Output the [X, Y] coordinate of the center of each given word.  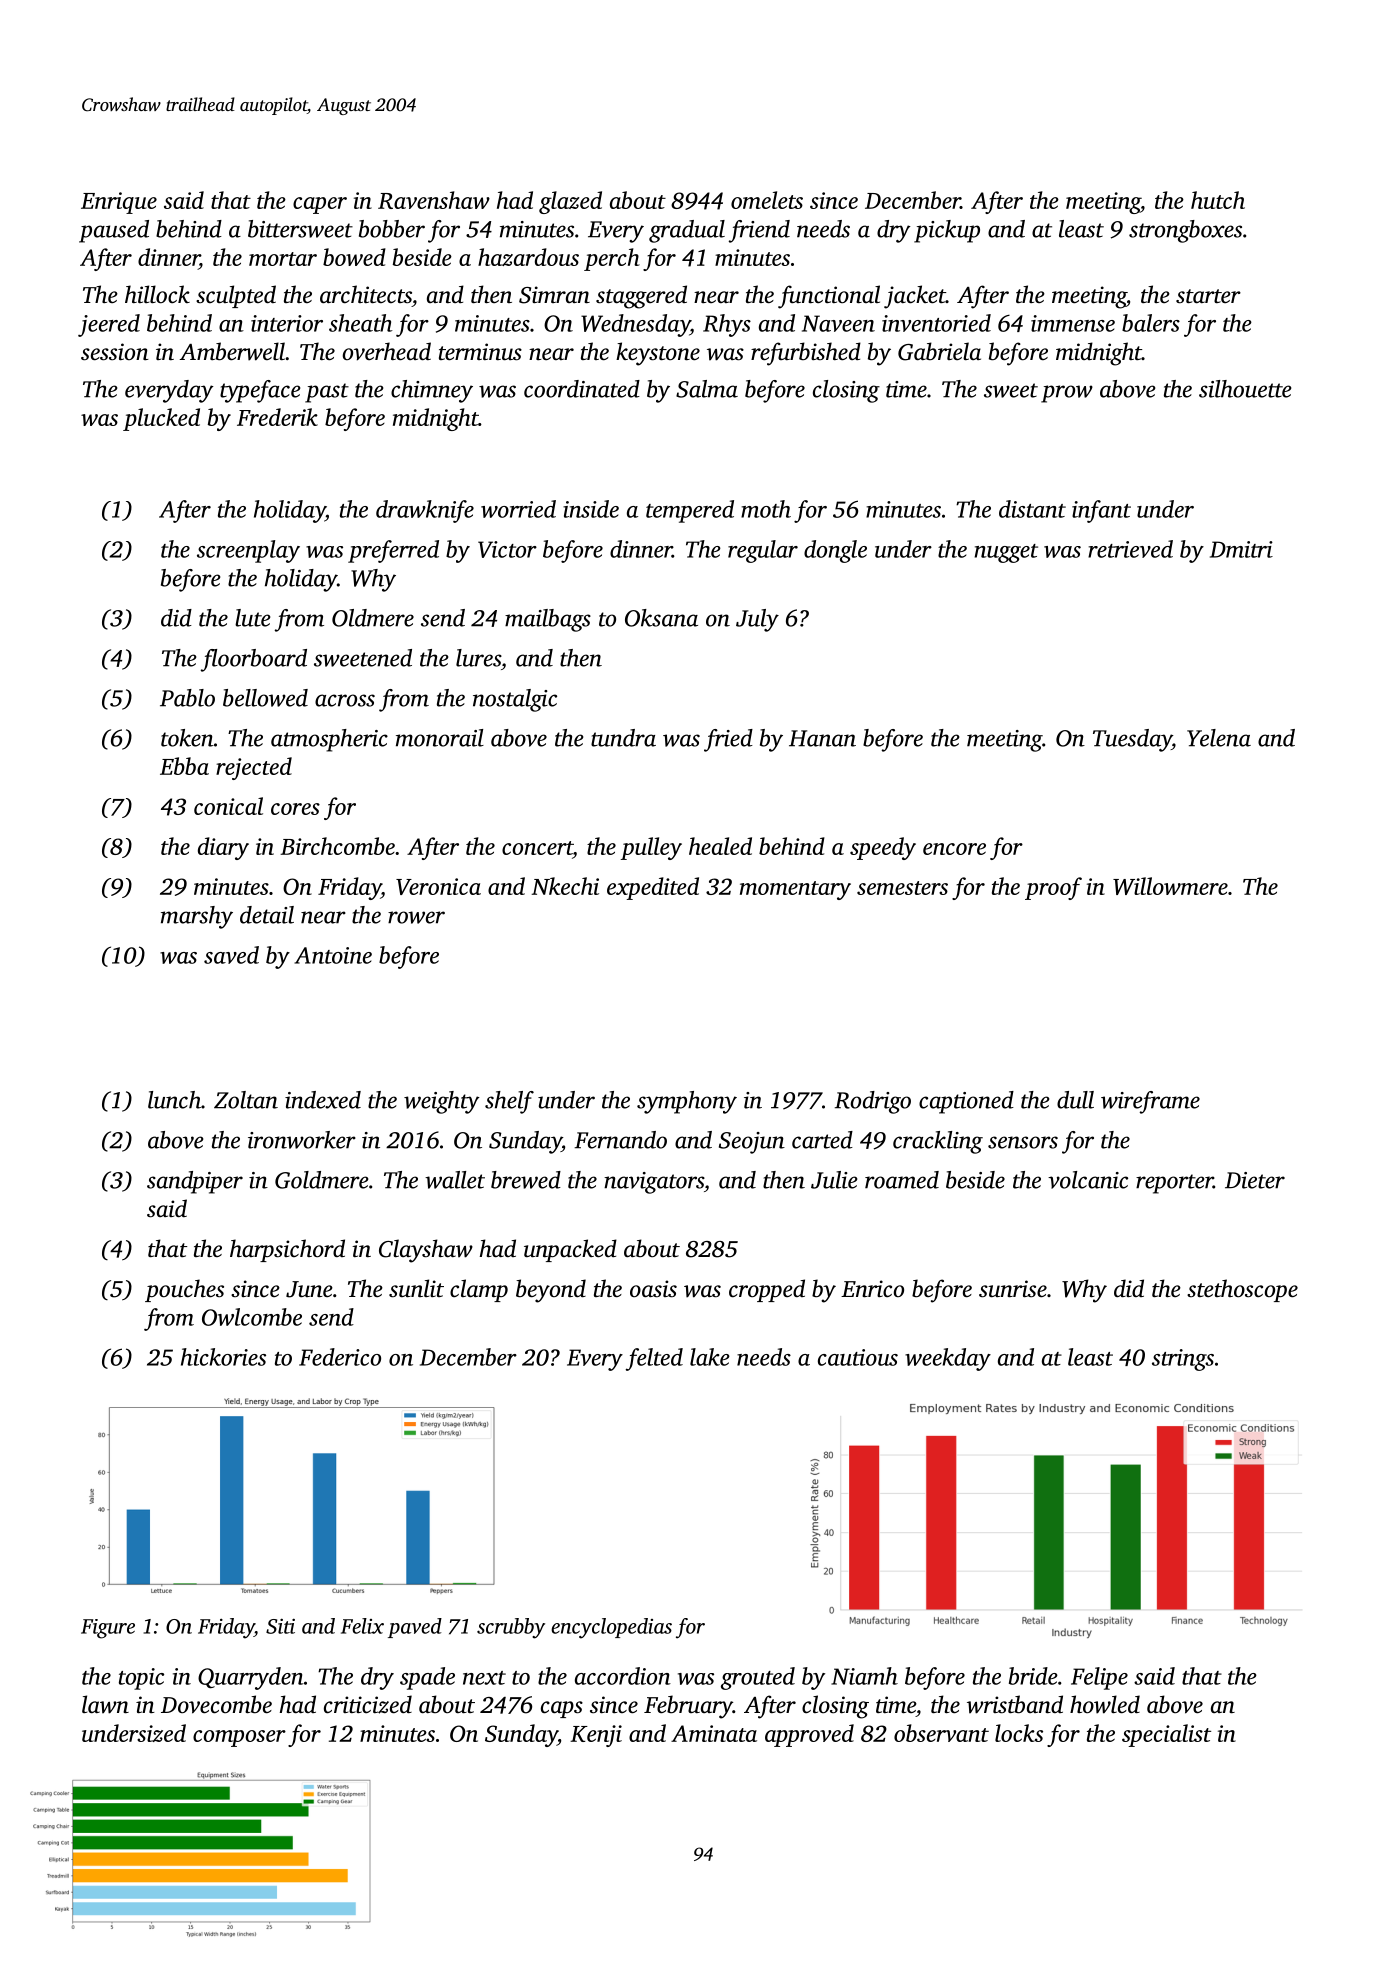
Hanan [822, 738]
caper [320, 205]
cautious [858, 1357]
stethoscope [1242, 1290]
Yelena [1219, 738]
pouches [184, 1290]
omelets [767, 200]
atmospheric [329, 740]
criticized [368, 1704]
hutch [1218, 200]
